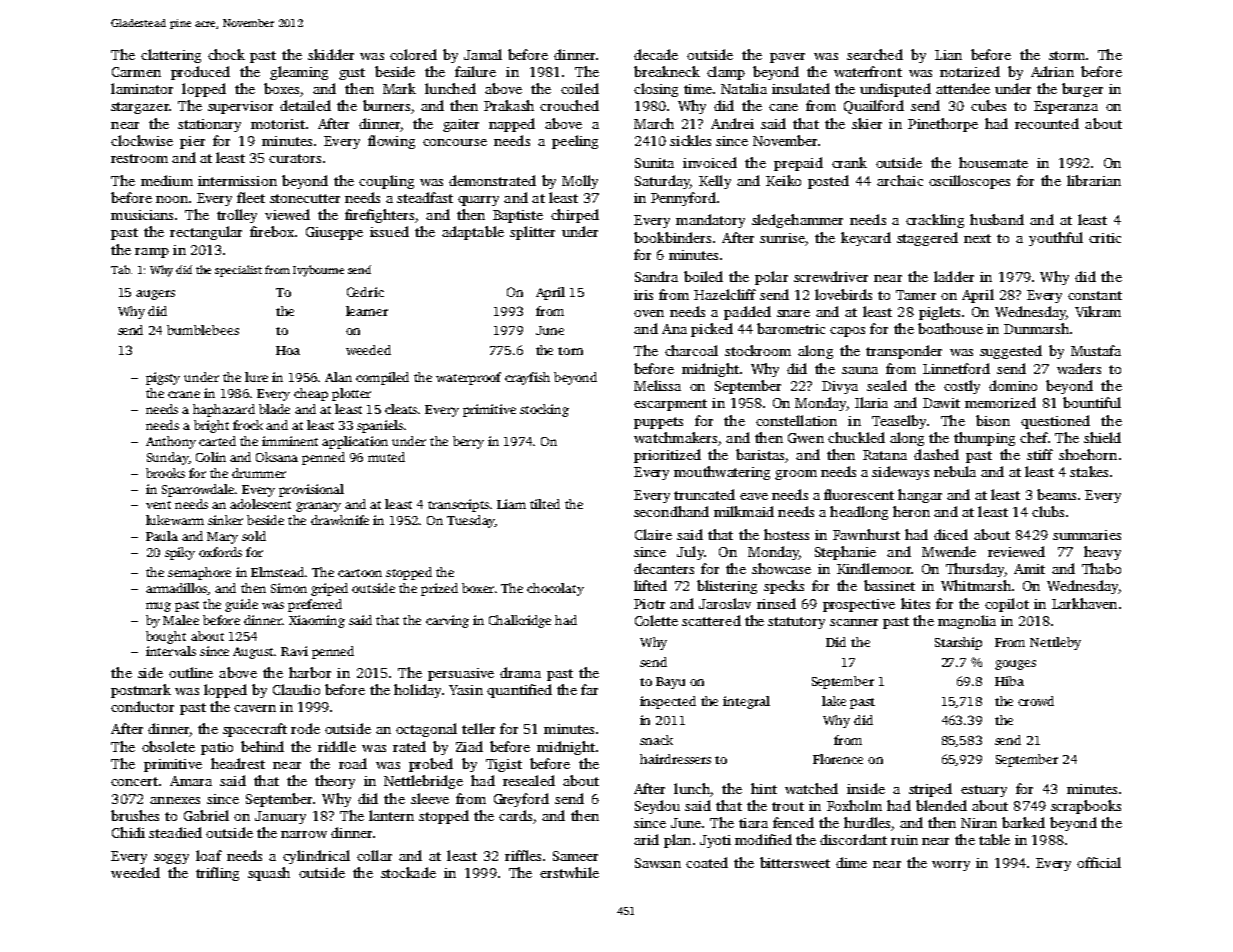  Describe the element at coordinates (976, 585) in the screenshot. I see `Whitmarsh` at that location.
